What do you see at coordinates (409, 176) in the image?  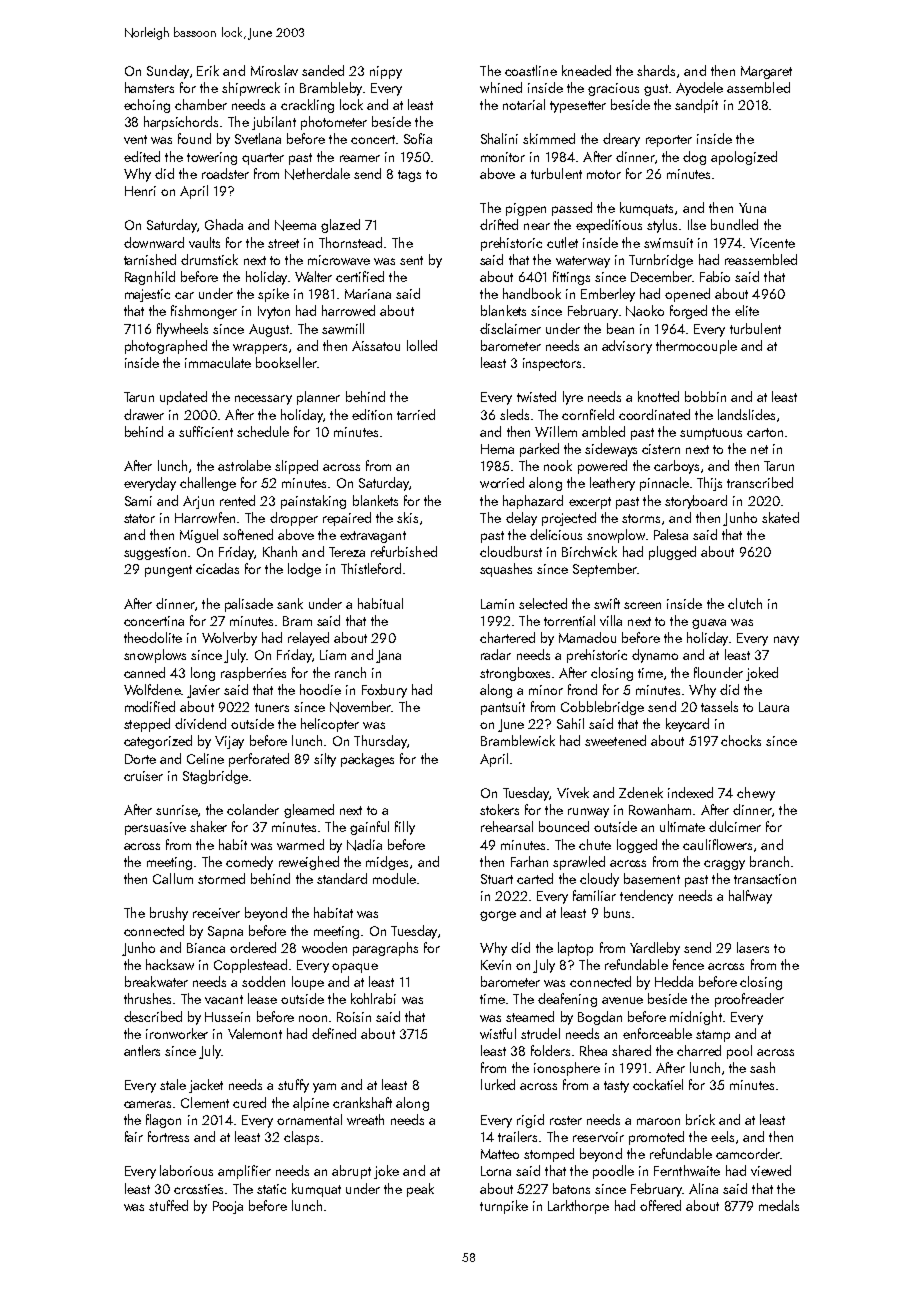 I see `tags` at bounding box center [409, 176].
